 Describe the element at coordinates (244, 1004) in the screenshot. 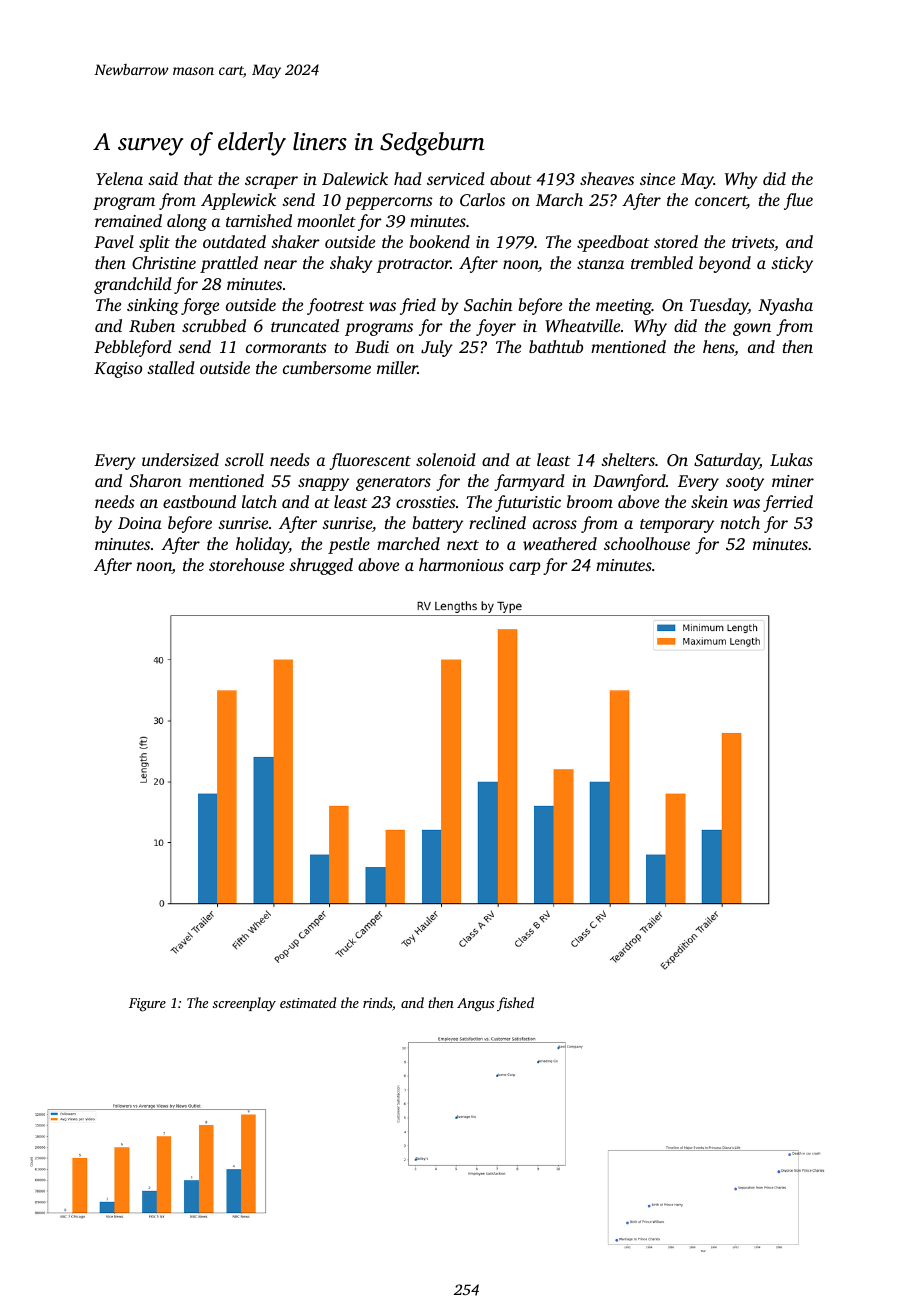

I see `screenplay` at that location.
